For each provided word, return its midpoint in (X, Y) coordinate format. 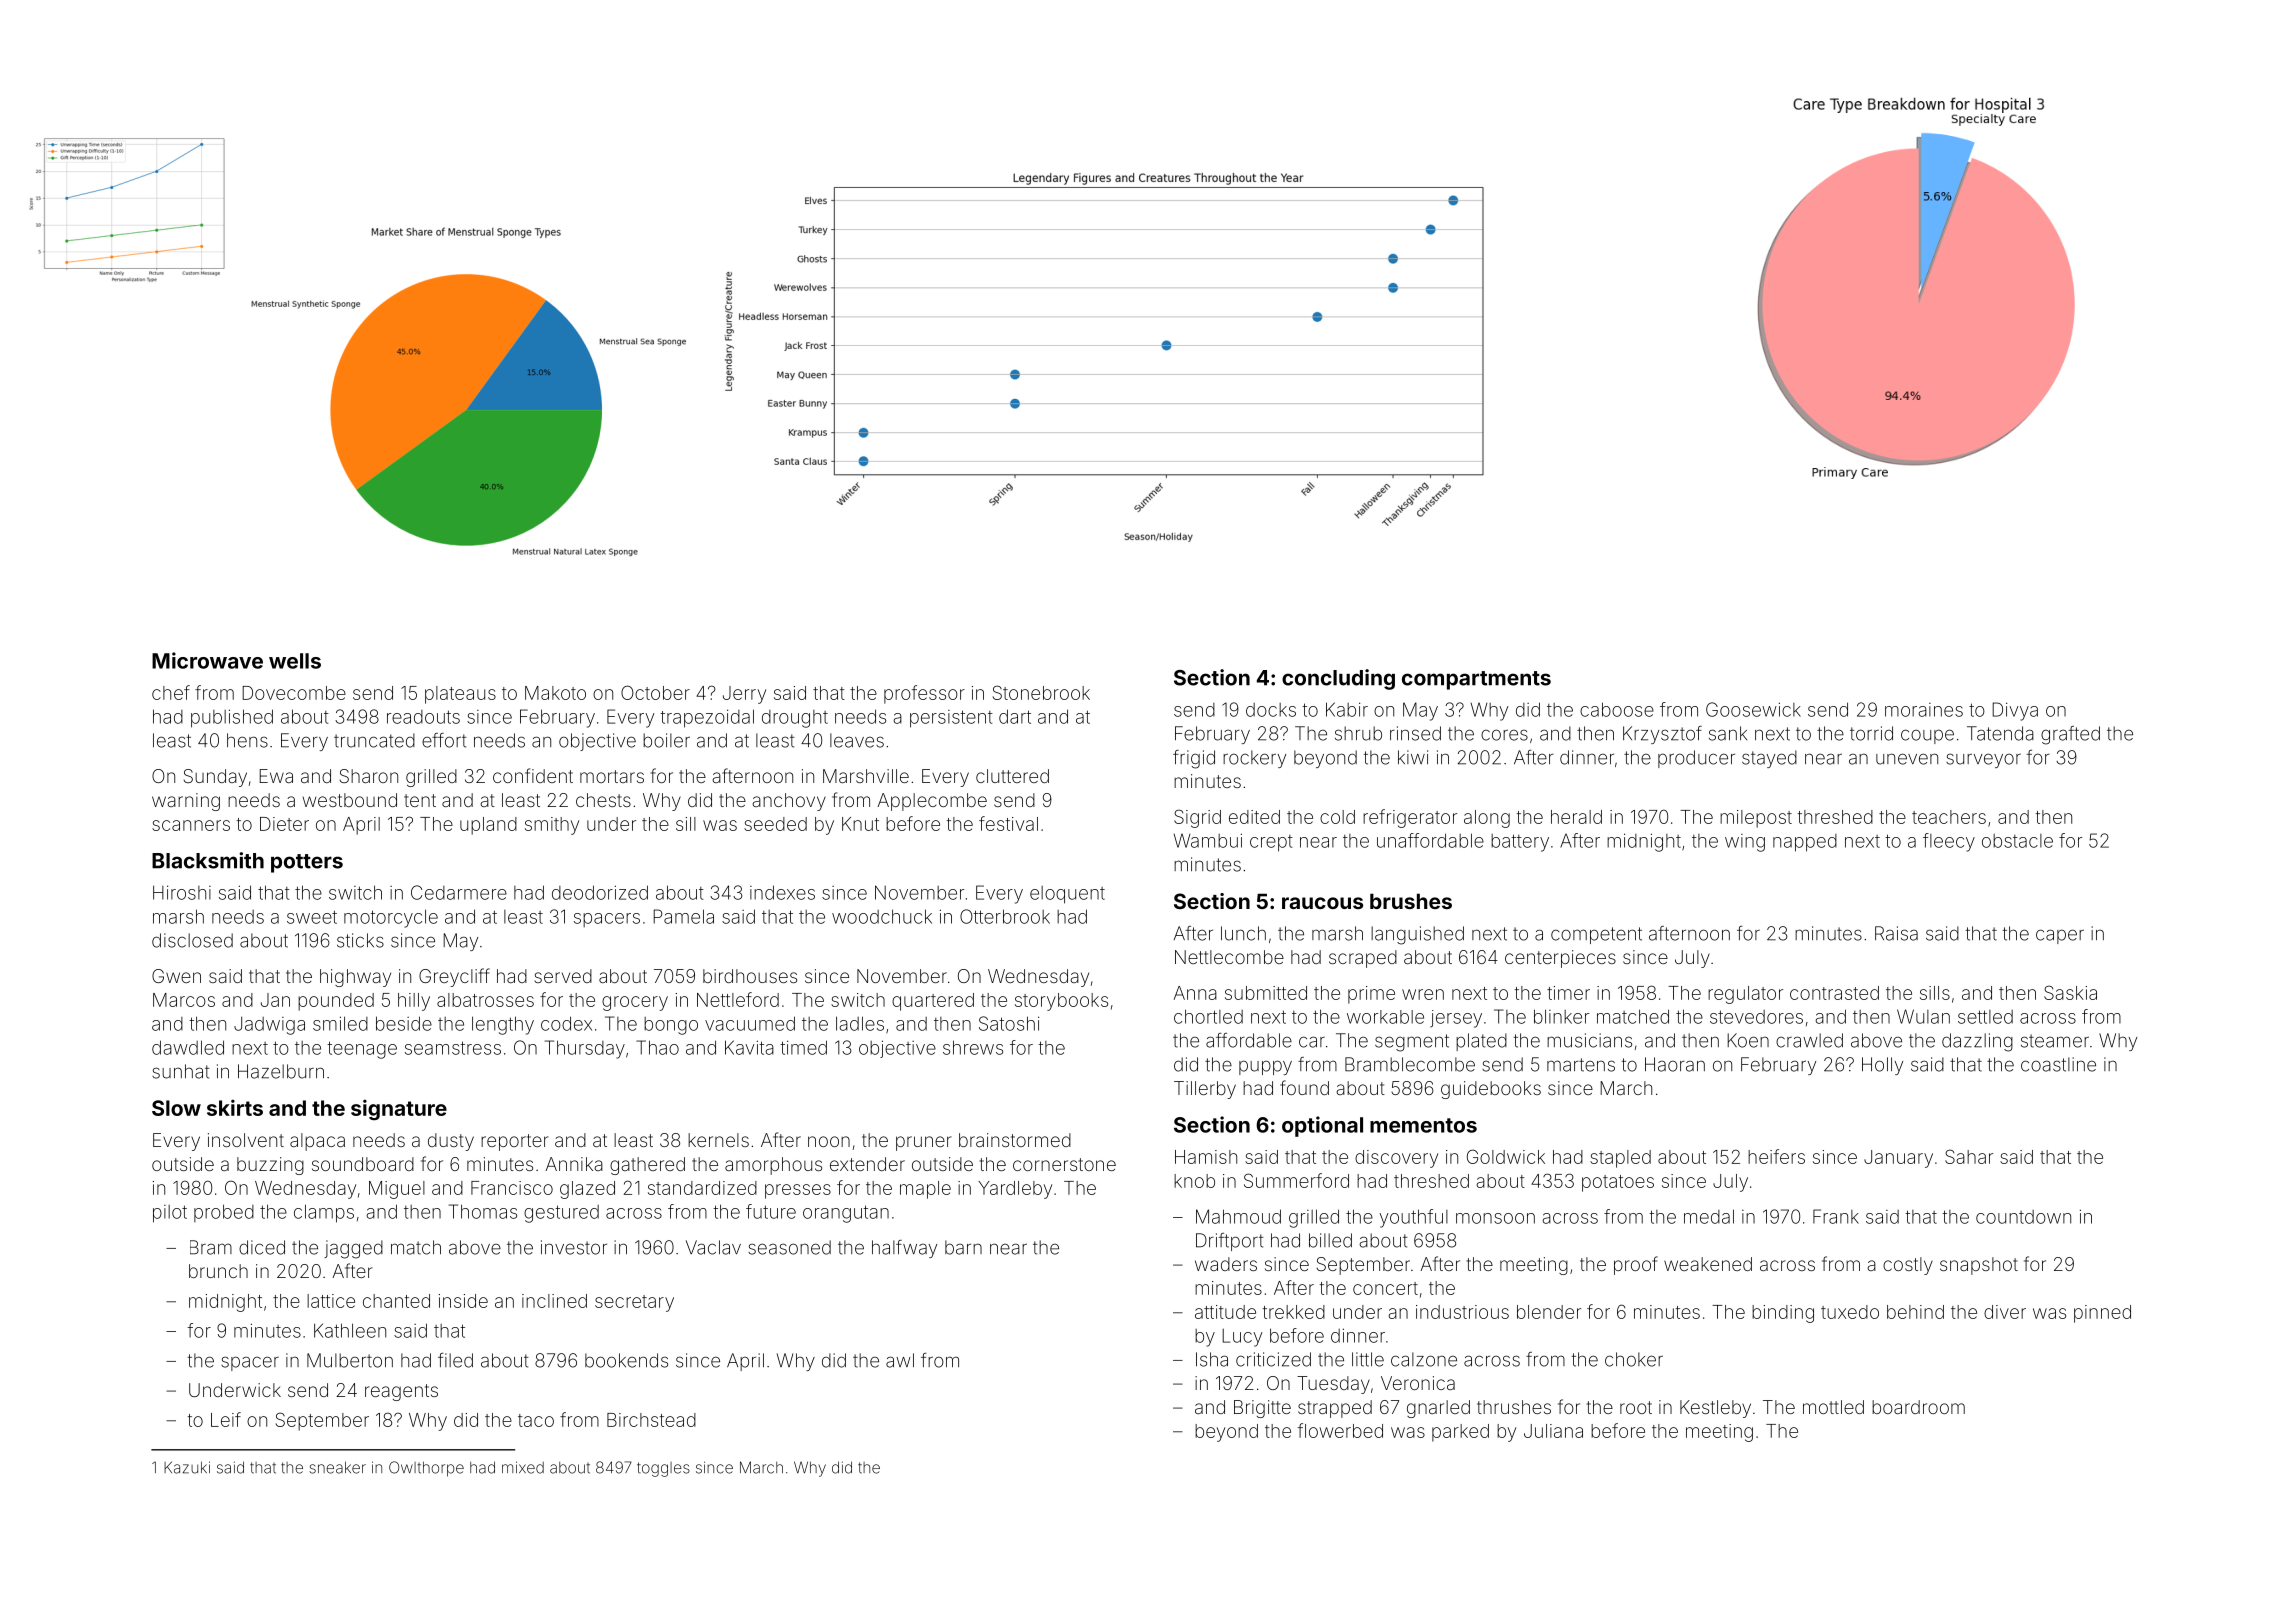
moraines (1924, 710)
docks (1271, 710)
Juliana (1553, 1431)
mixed (523, 1467)
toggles (663, 1469)
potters (307, 863)
